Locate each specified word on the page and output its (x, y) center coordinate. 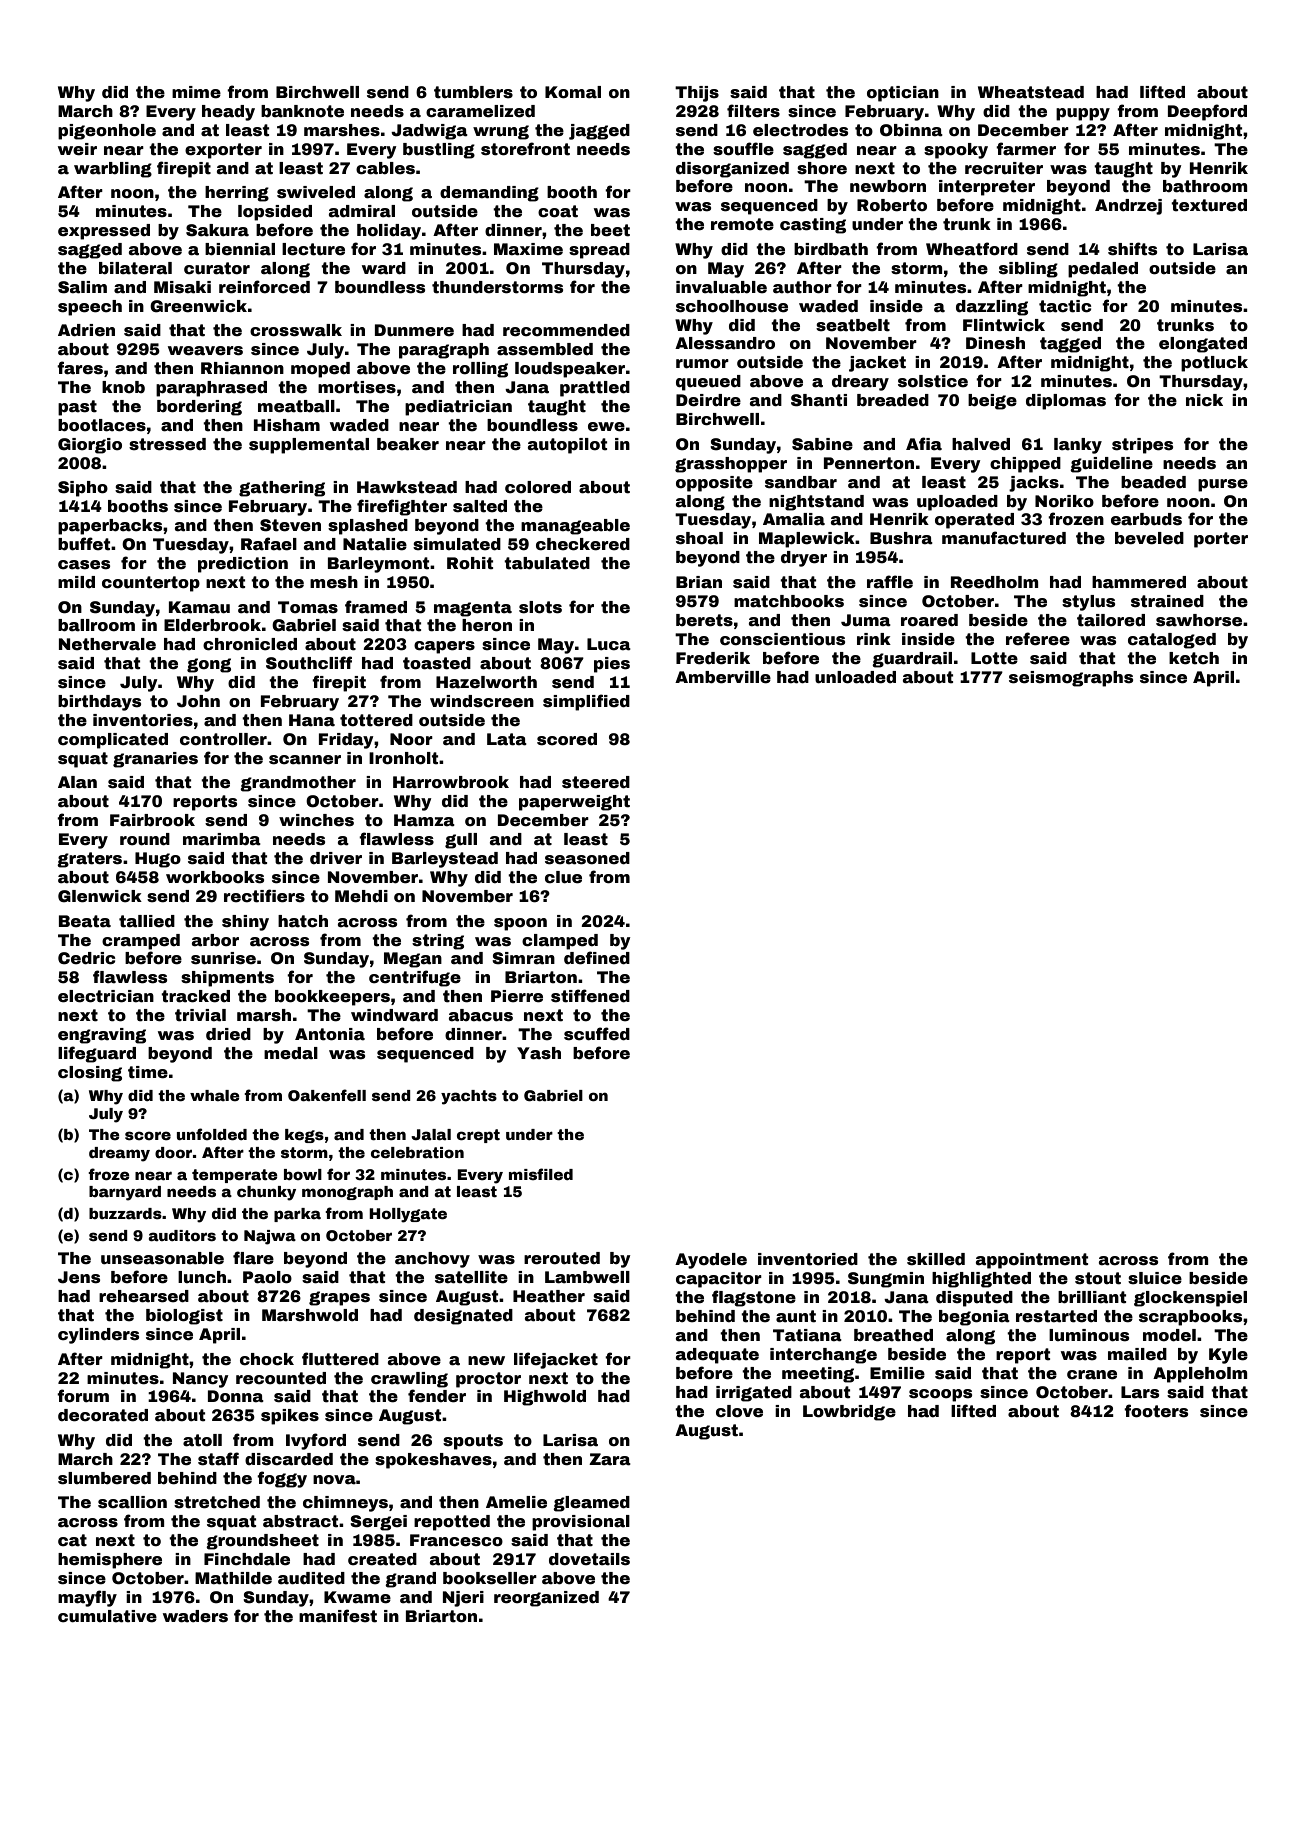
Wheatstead (1031, 92)
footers (1156, 1411)
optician (903, 94)
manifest (338, 1616)
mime (196, 92)
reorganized (546, 1599)
